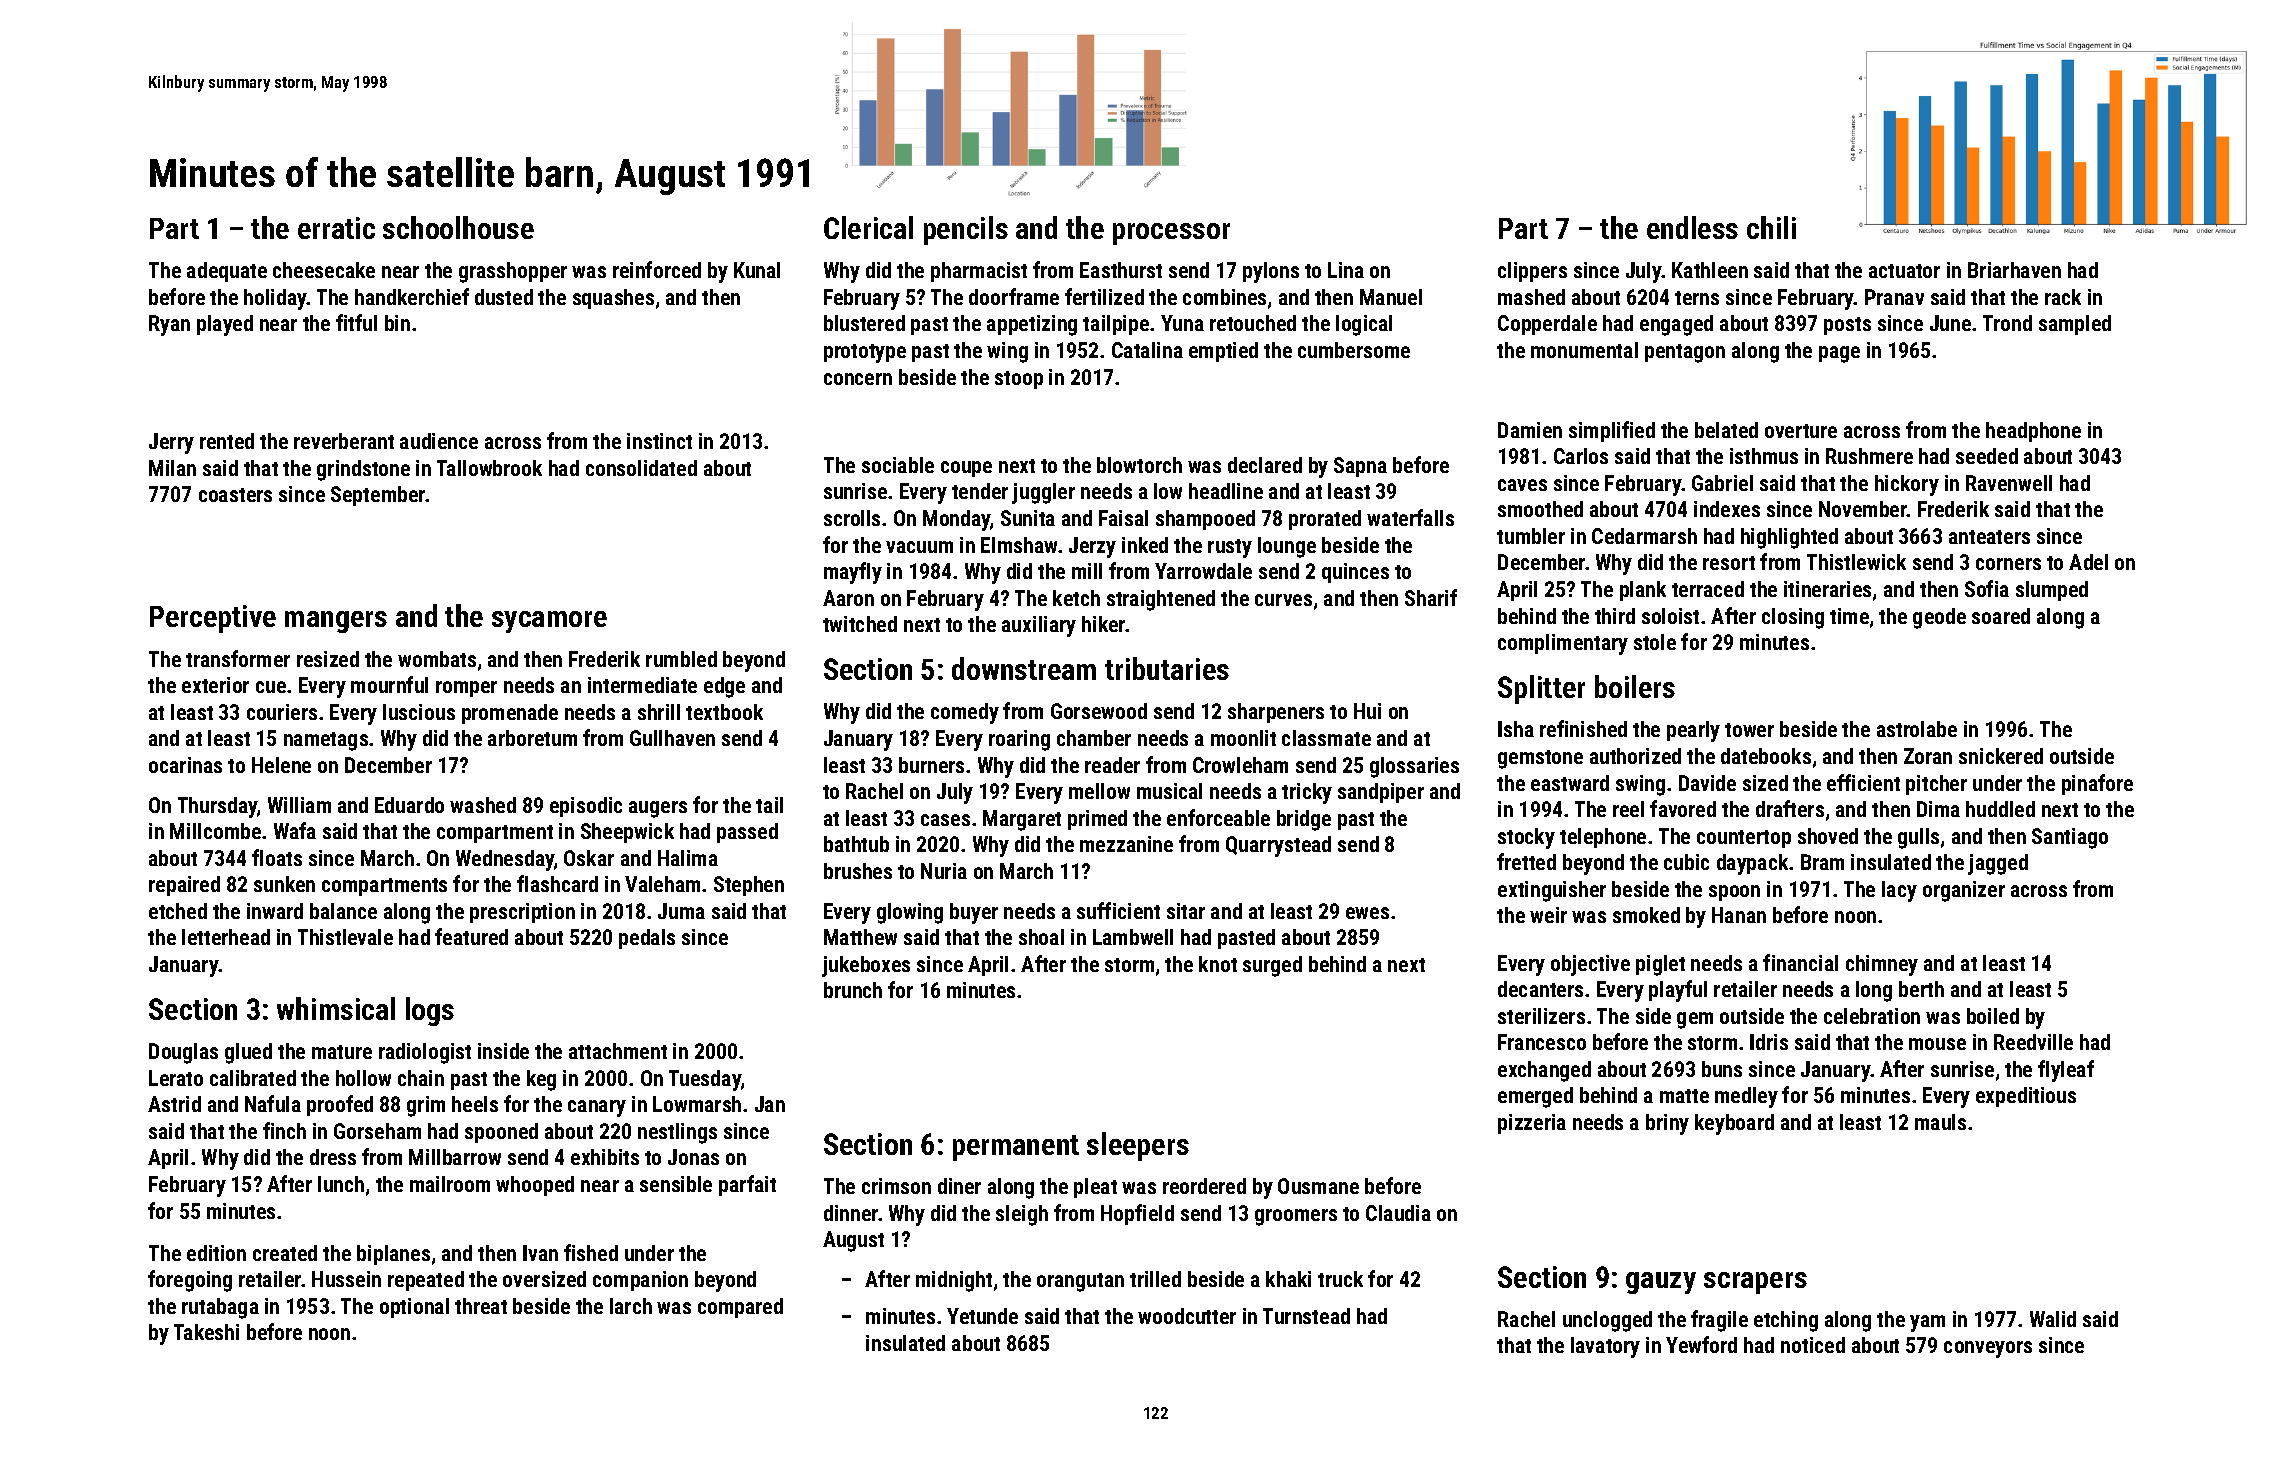  I want to click on endless, so click(1692, 227).
